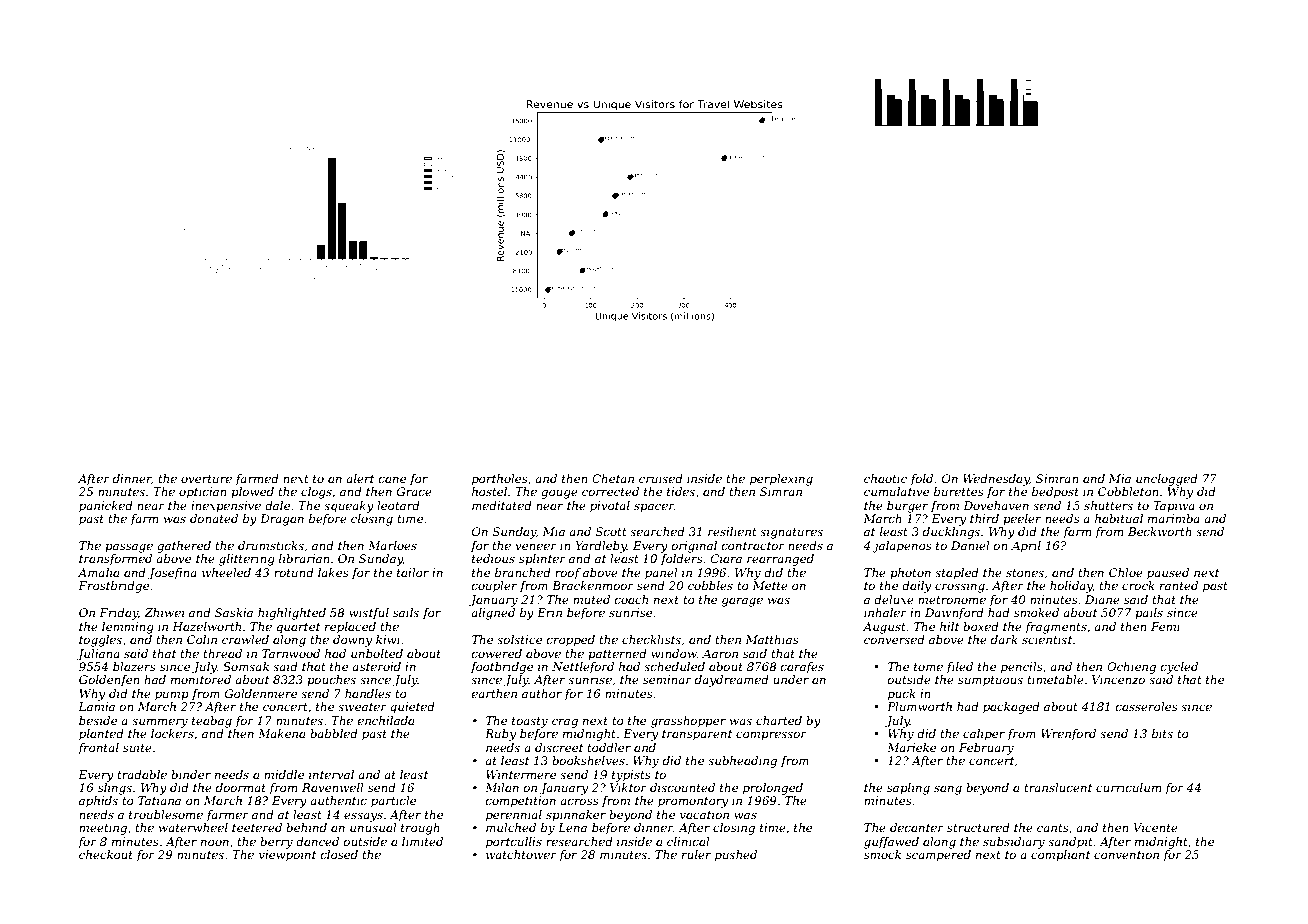 This screenshot has height=924, width=1308. What do you see at coordinates (891, 843) in the screenshot?
I see `guffawed` at bounding box center [891, 843].
